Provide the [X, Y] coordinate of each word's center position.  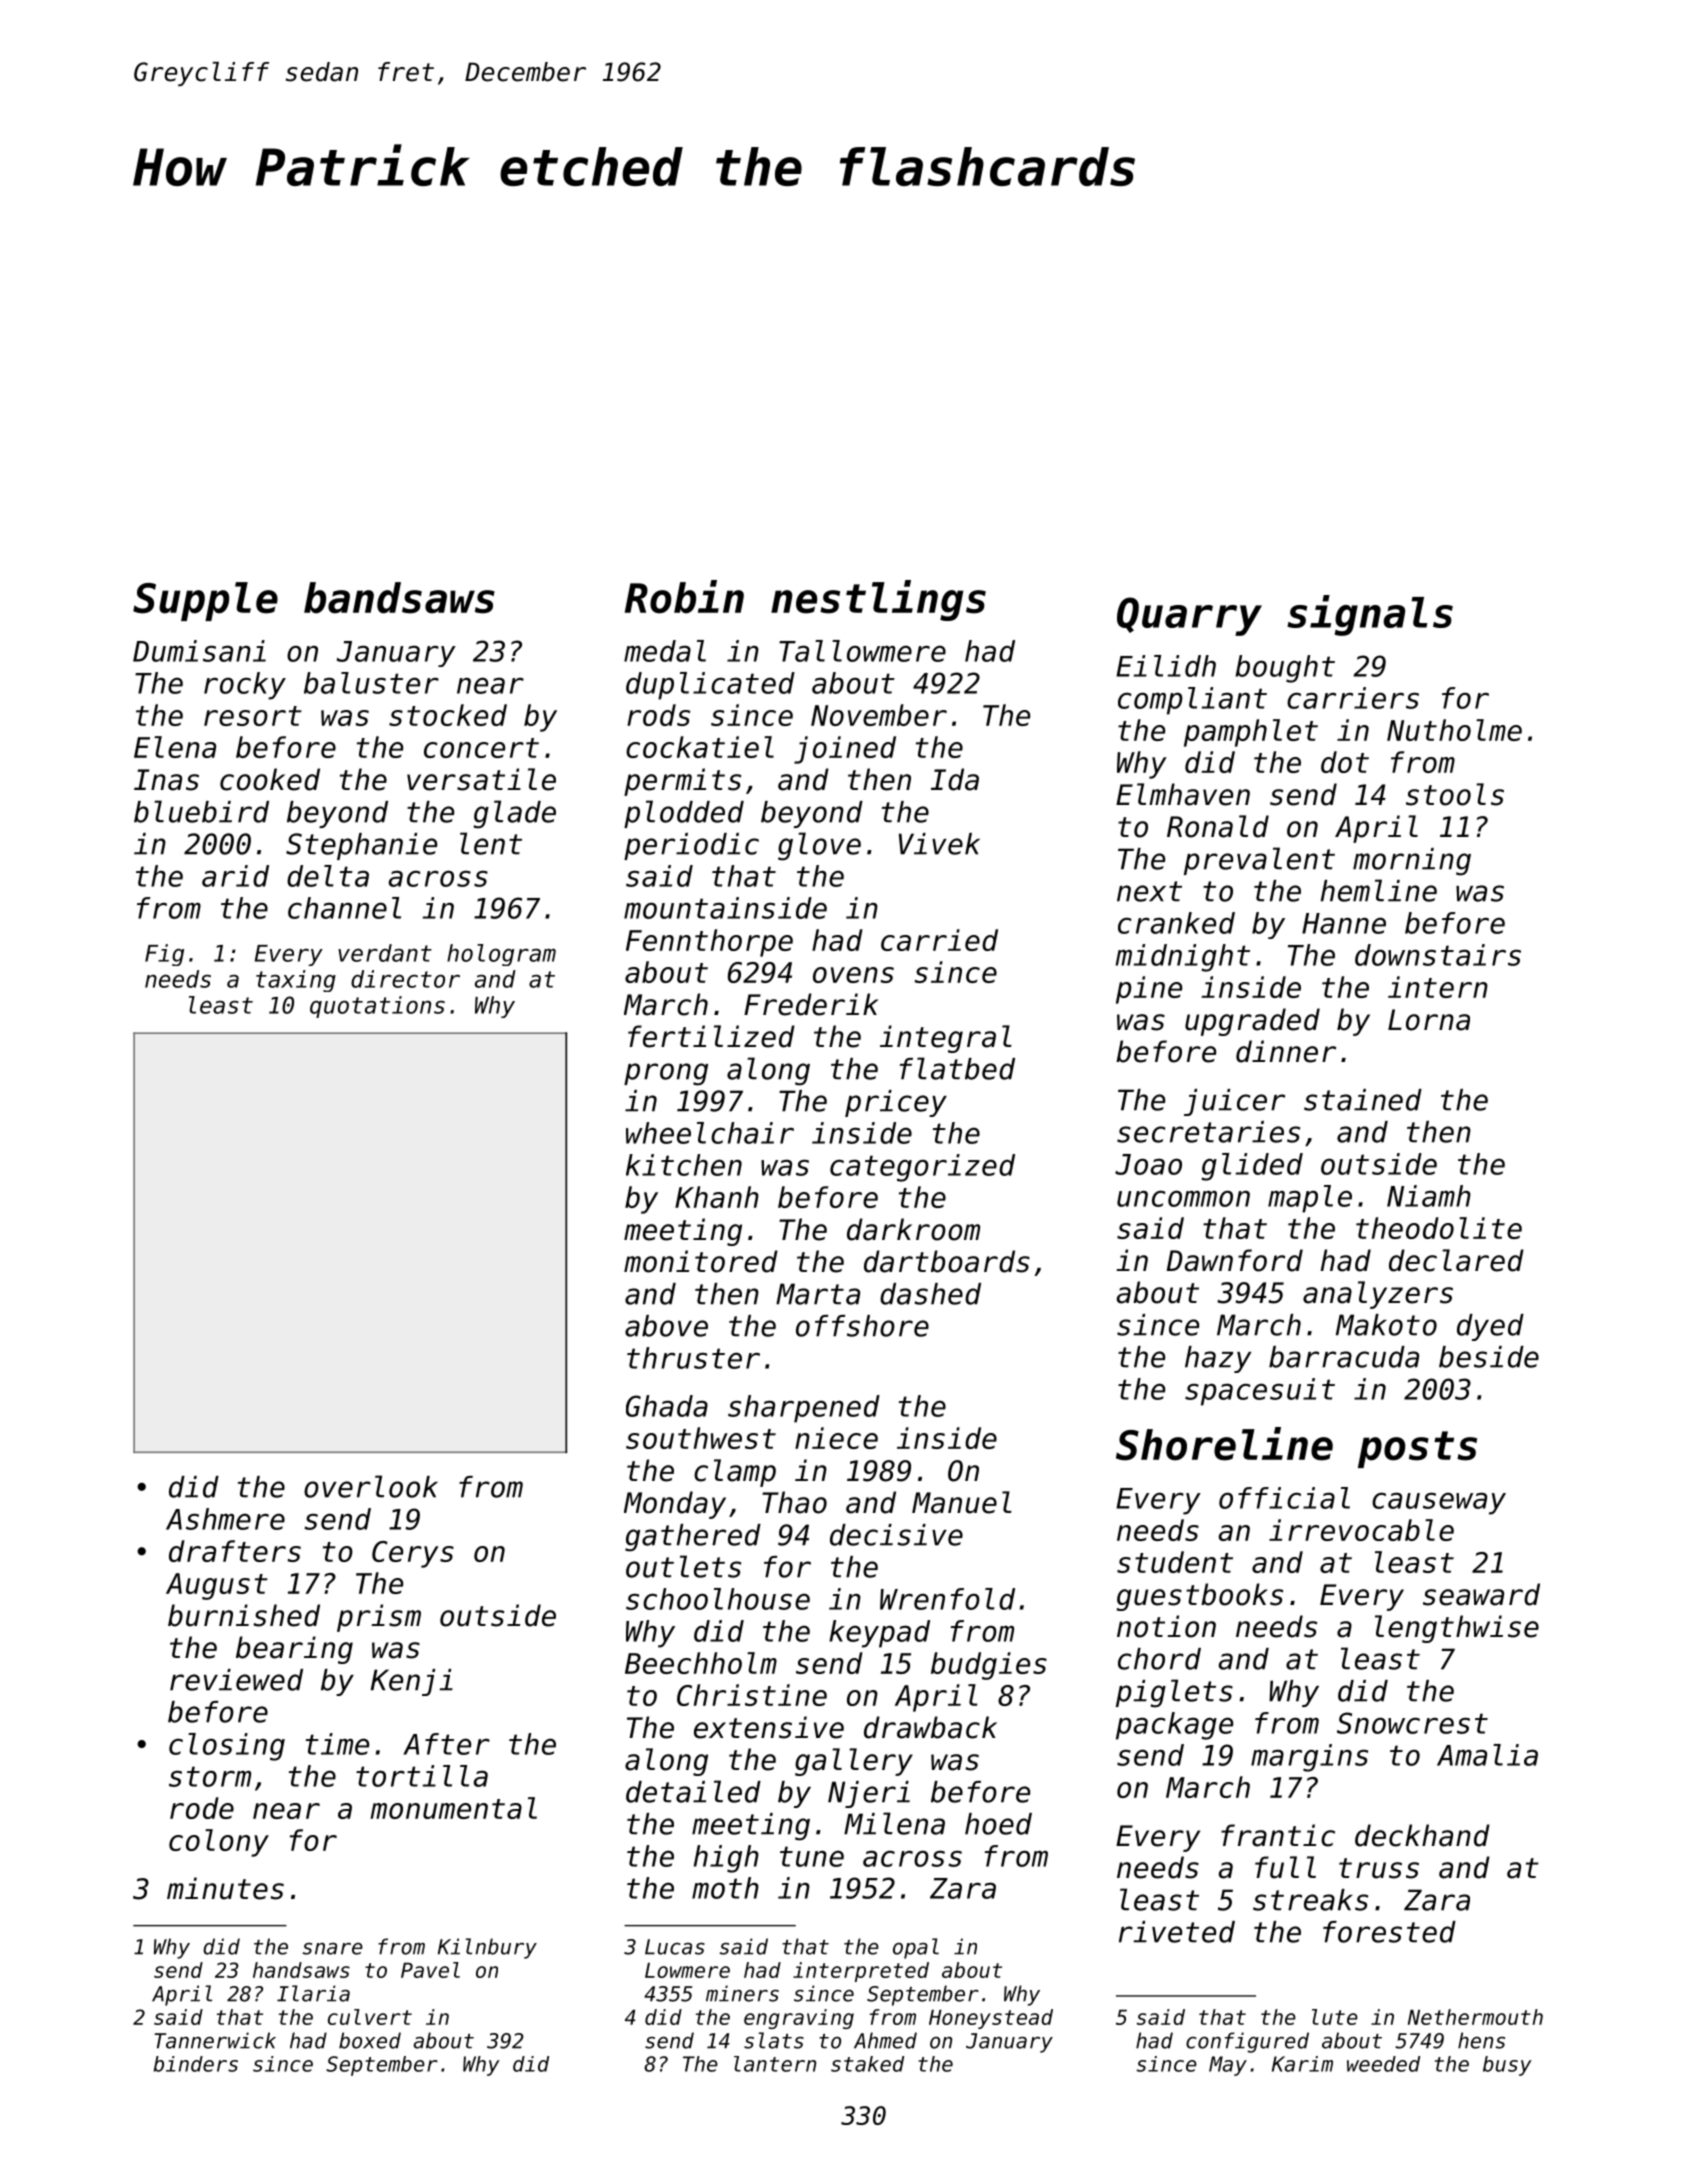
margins [1309, 1758]
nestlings [878, 600]
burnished [244, 1615]
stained [1363, 1100]
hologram [501, 955]
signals [1370, 615]
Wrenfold [947, 1599]
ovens [853, 975]
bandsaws [399, 598]
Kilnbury [487, 1948]
